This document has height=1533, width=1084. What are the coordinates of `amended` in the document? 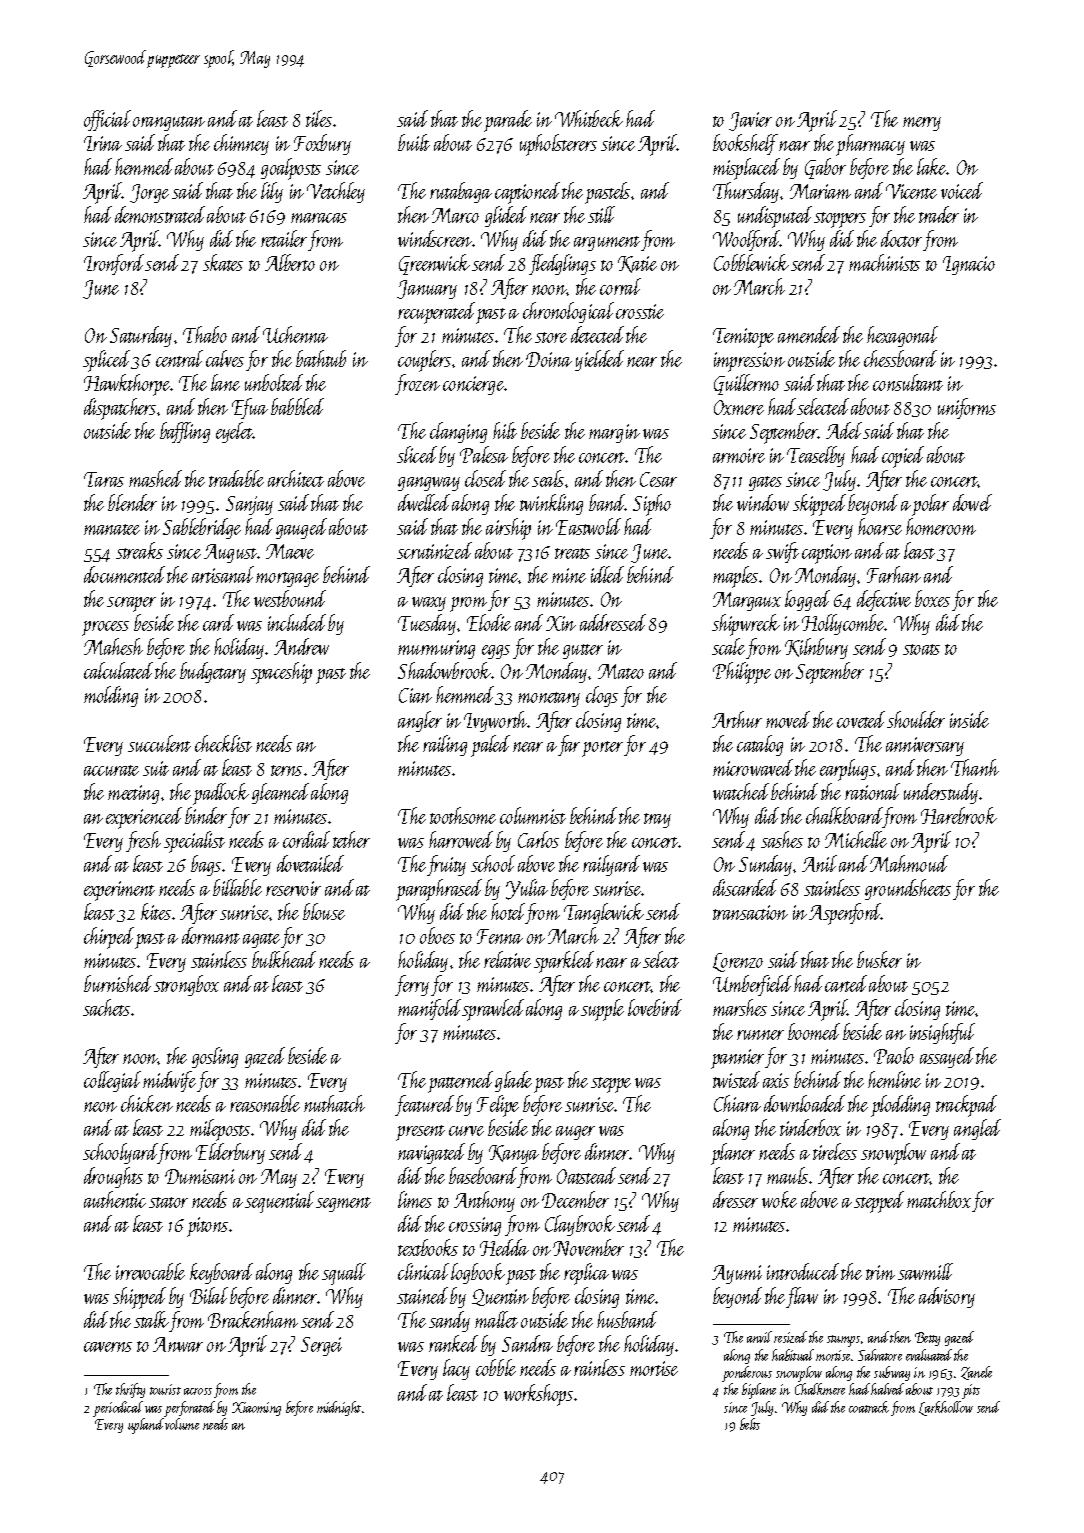 It's located at (809, 334).
